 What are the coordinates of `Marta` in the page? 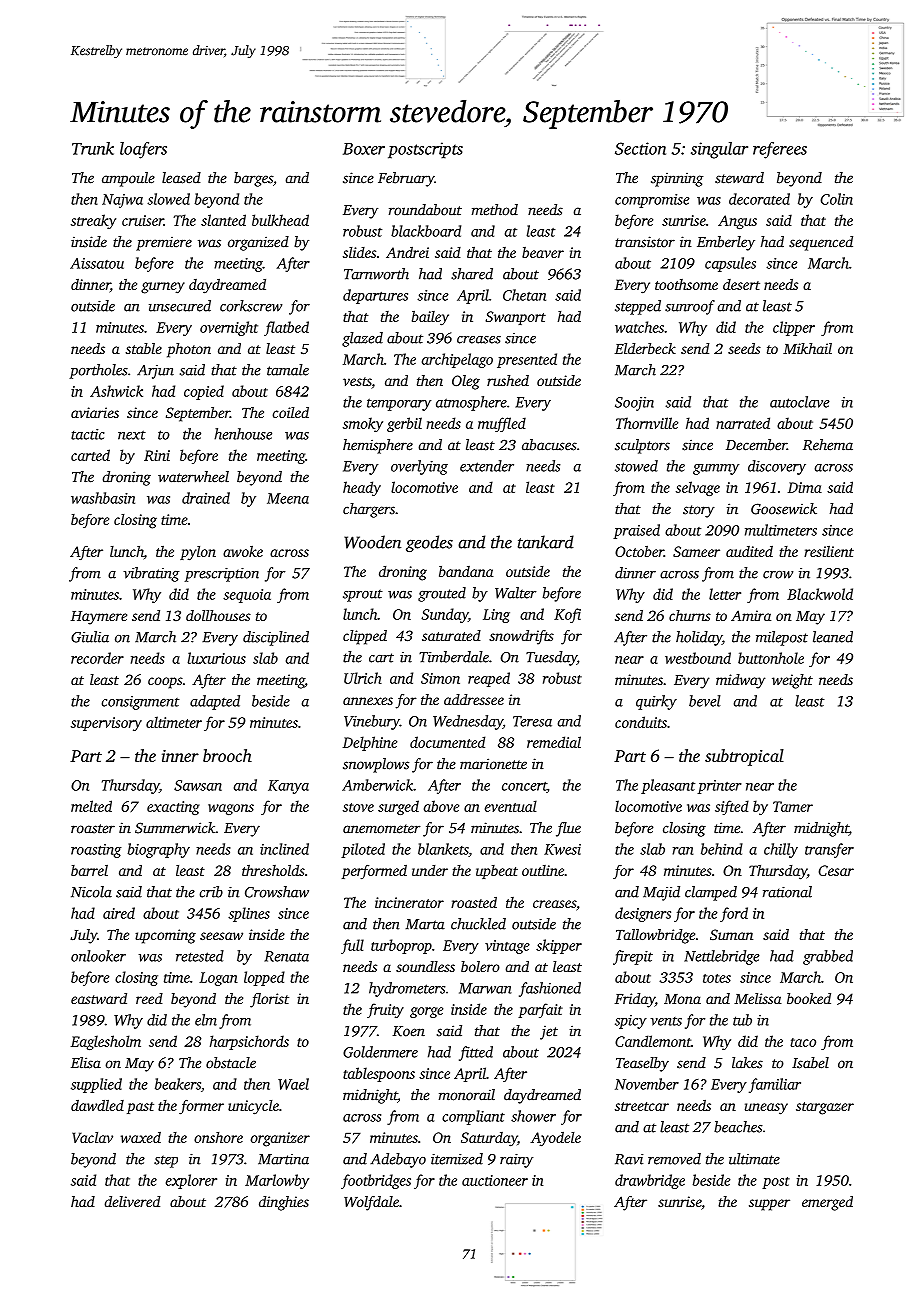 It's located at (425, 924).
